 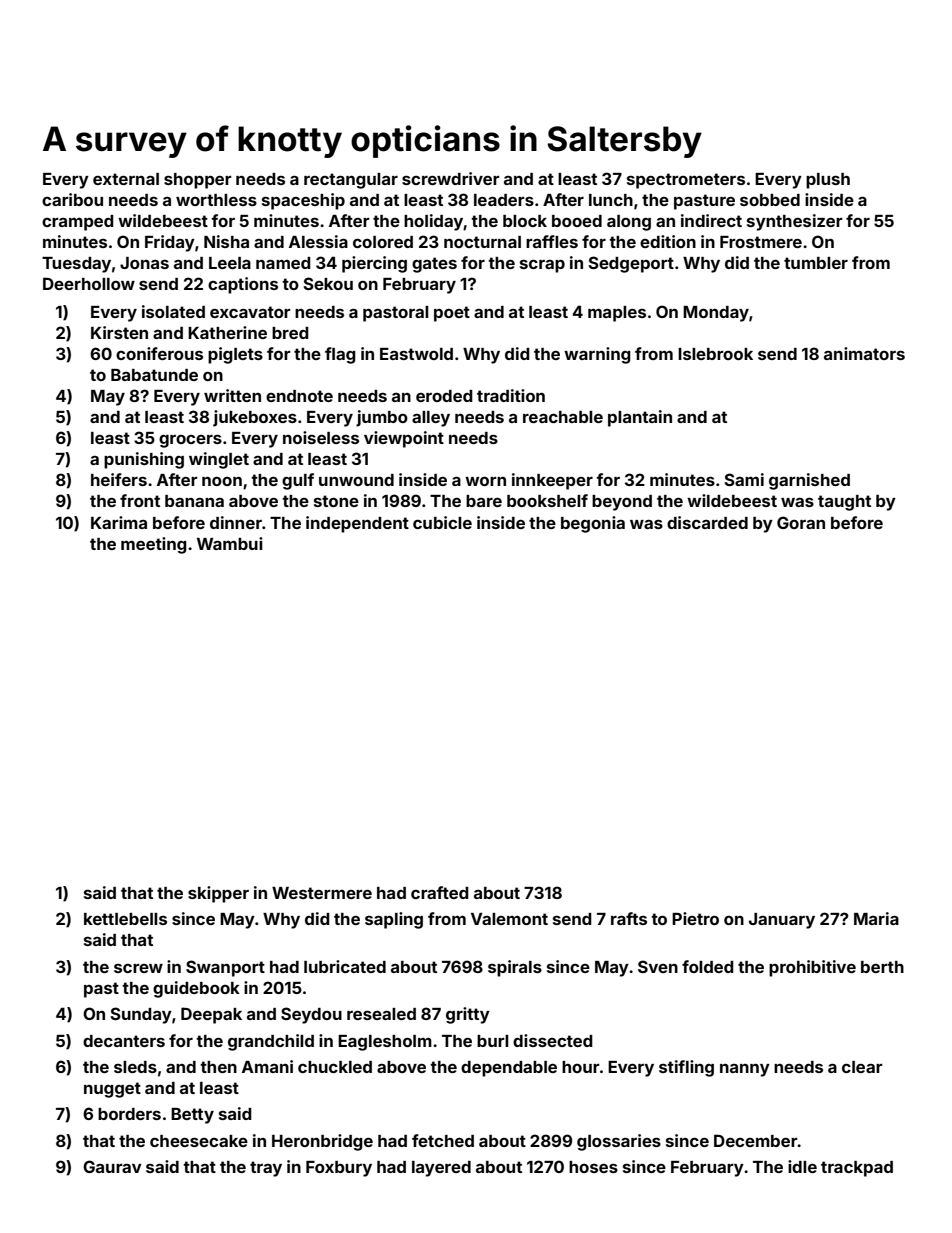 What do you see at coordinates (782, 921) in the page?
I see `January` at bounding box center [782, 921].
